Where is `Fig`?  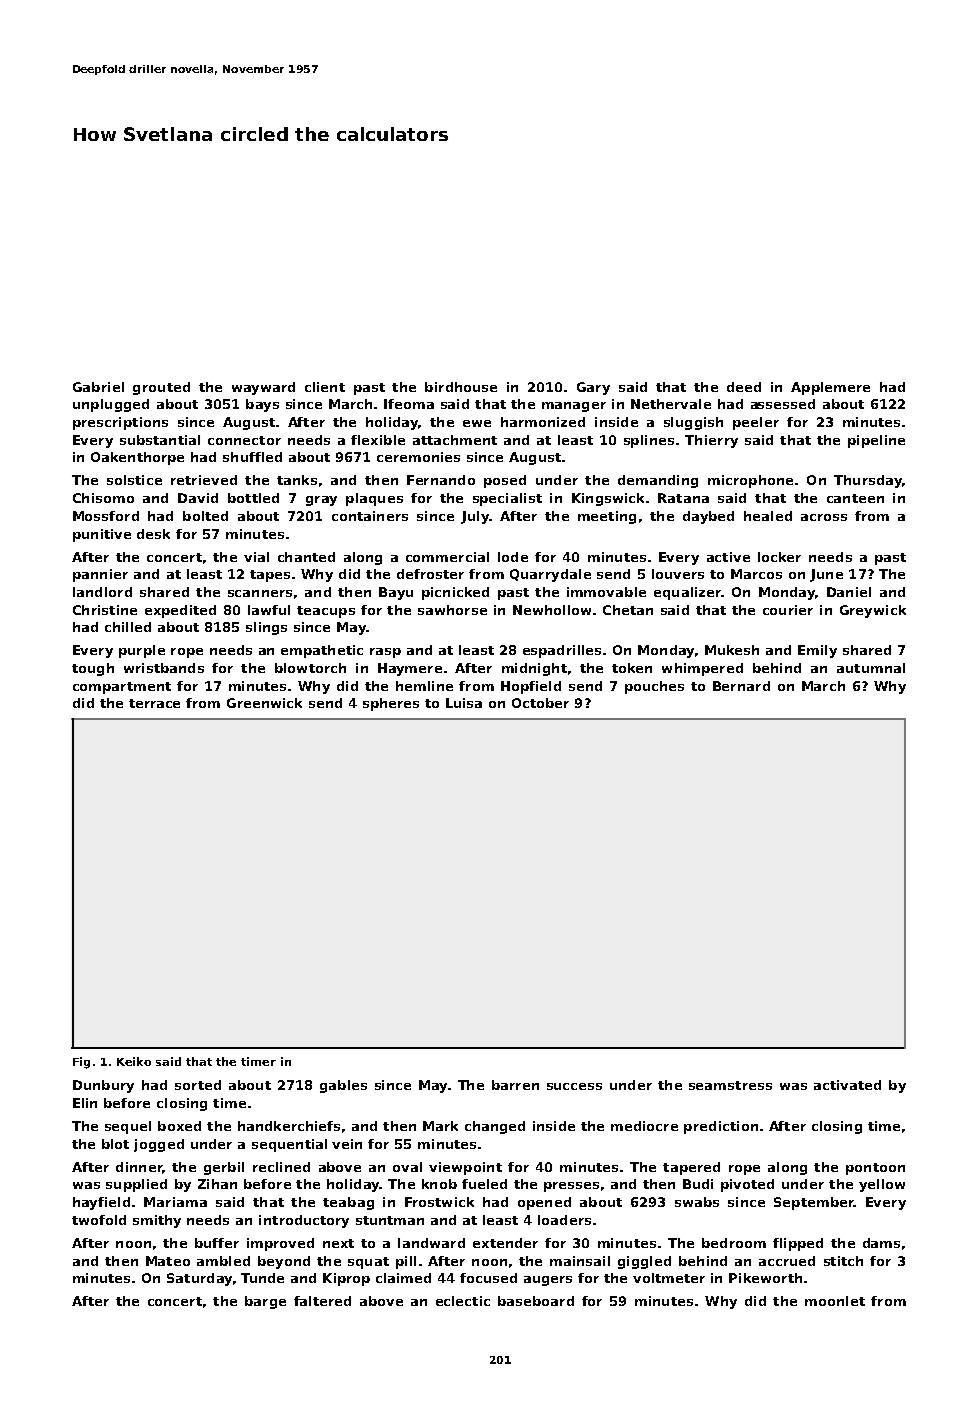
Fig is located at coordinates (81, 1063).
